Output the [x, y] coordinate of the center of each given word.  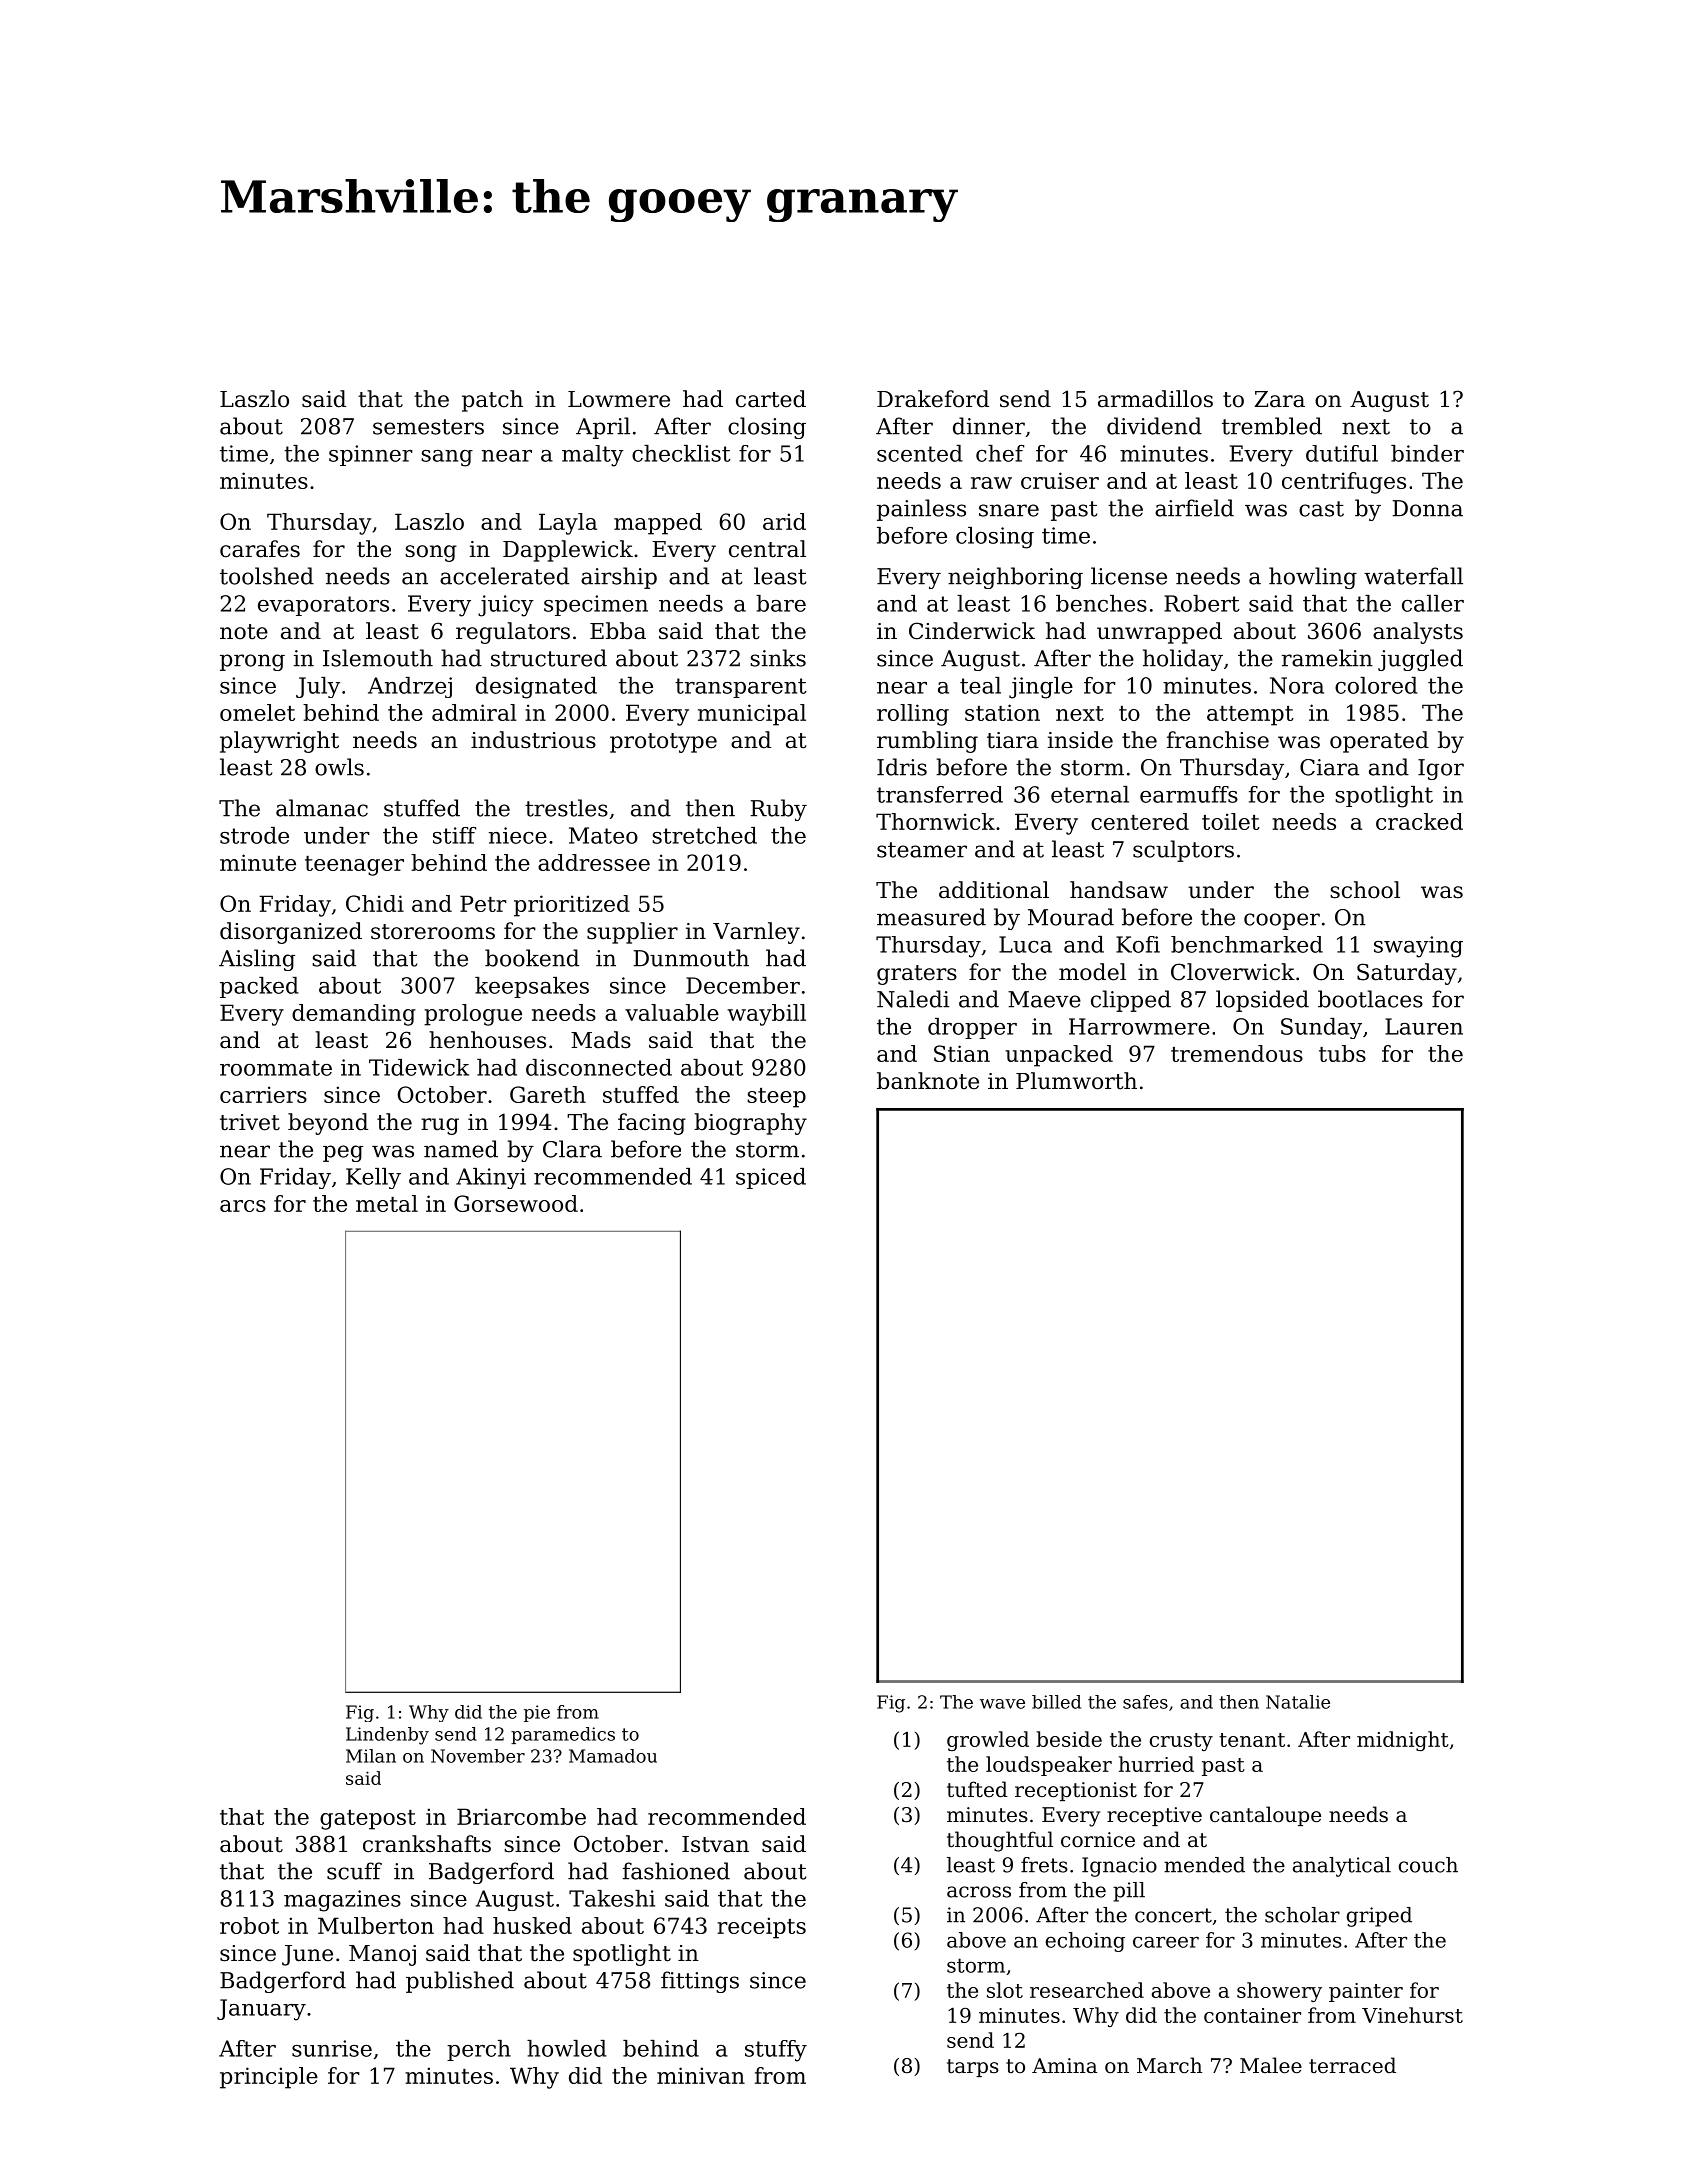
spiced [771, 1178]
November [478, 1756]
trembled [1272, 426]
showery [1279, 1992]
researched [1087, 1990]
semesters [428, 427]
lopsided [1262, 1001]
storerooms [433, 932]
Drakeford [933, 399]
